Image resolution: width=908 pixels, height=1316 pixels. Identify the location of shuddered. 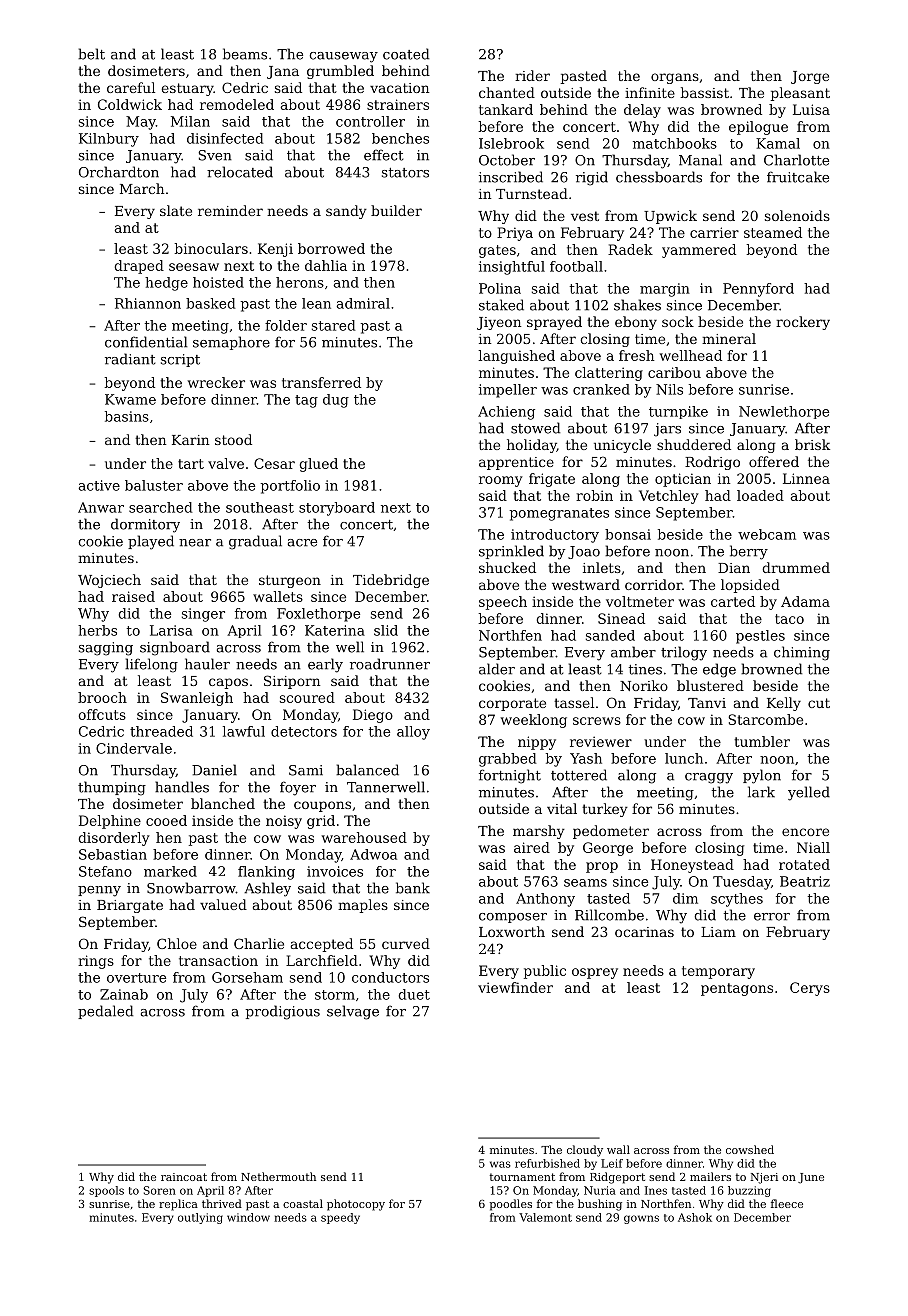
(694, 444).
